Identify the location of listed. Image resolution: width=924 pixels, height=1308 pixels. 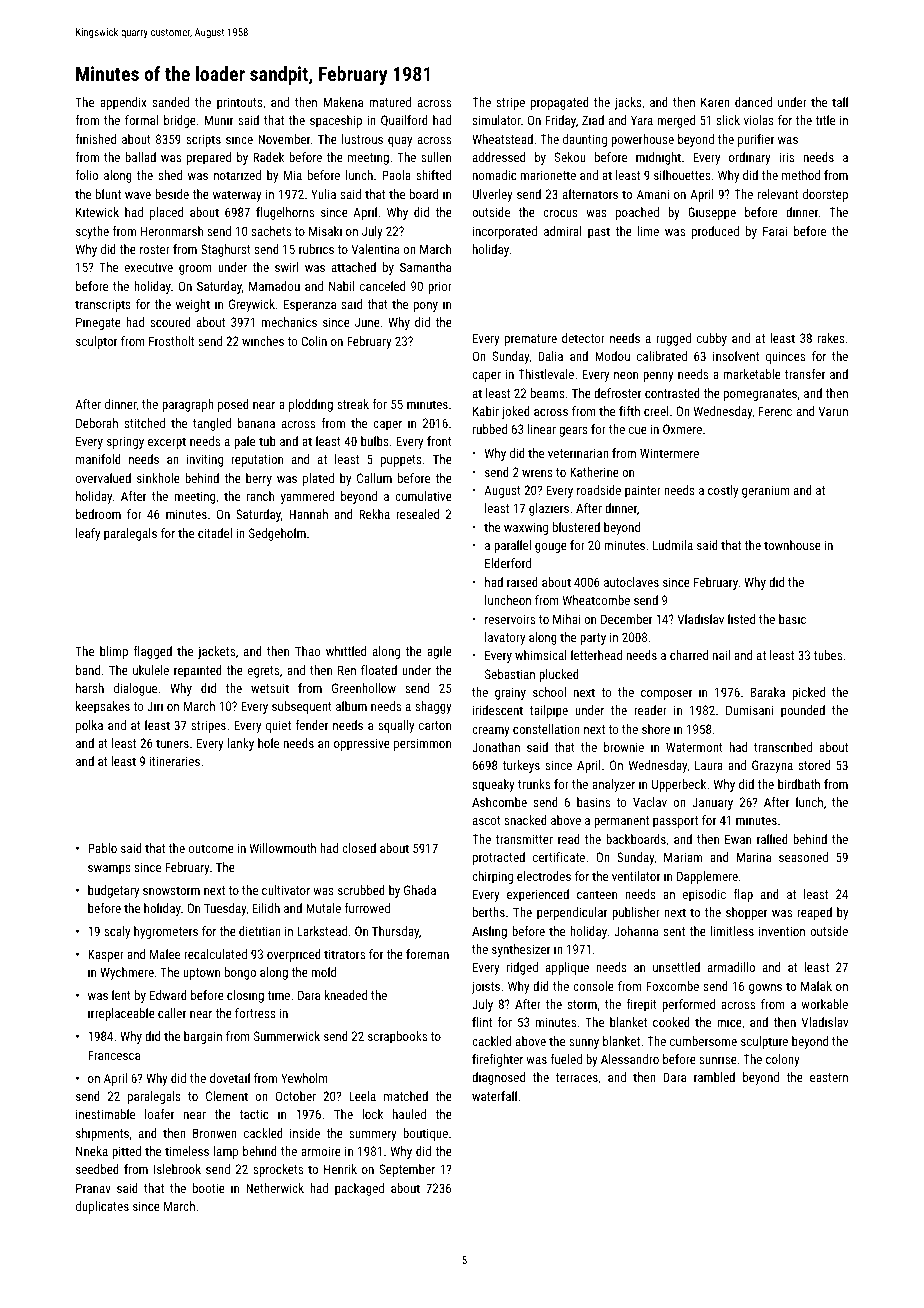
(741, 619).
